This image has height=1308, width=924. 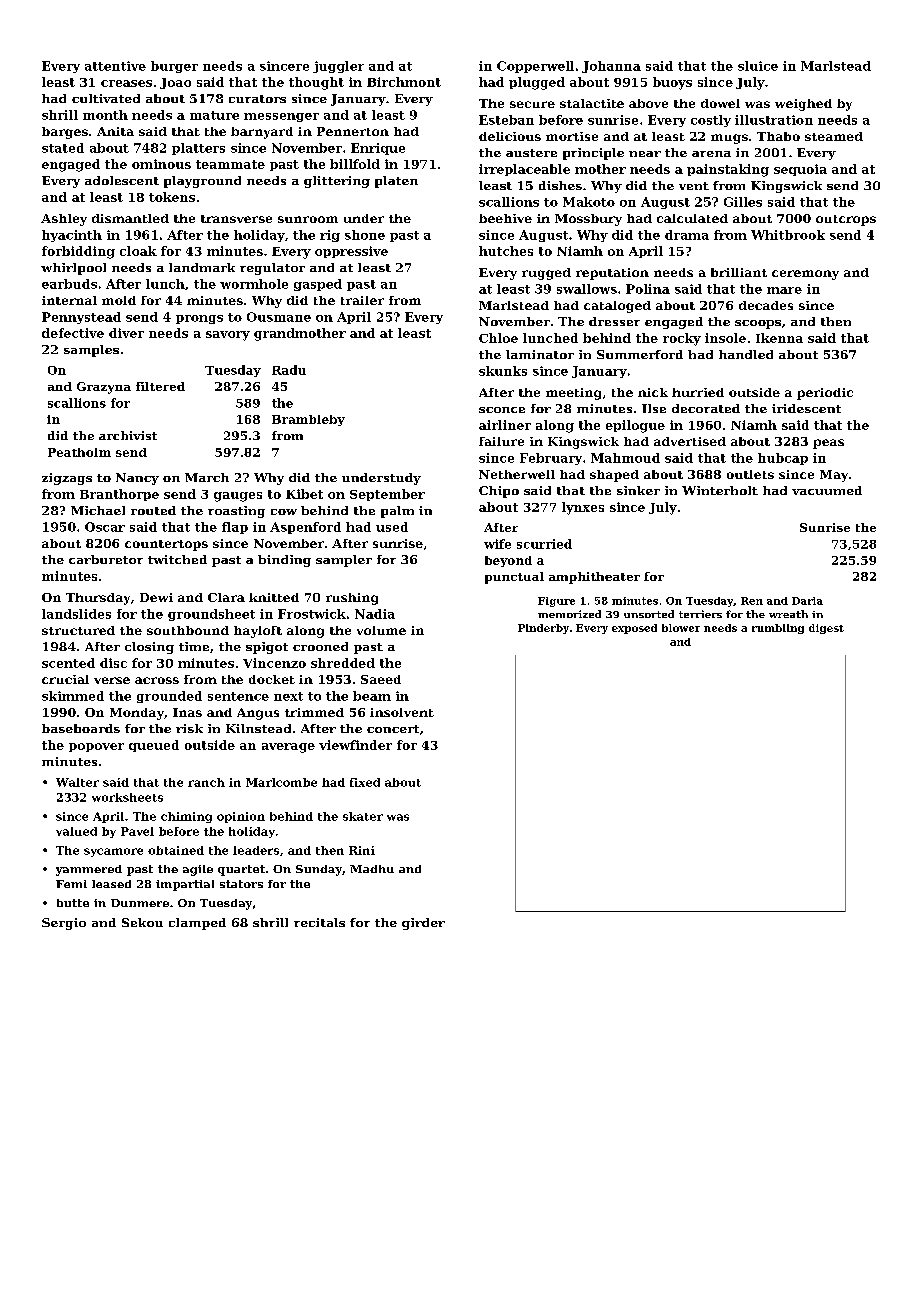 What do you see at coordinates (826, 629) in the image?
I see `digest` at bounding box center [826, 629].
